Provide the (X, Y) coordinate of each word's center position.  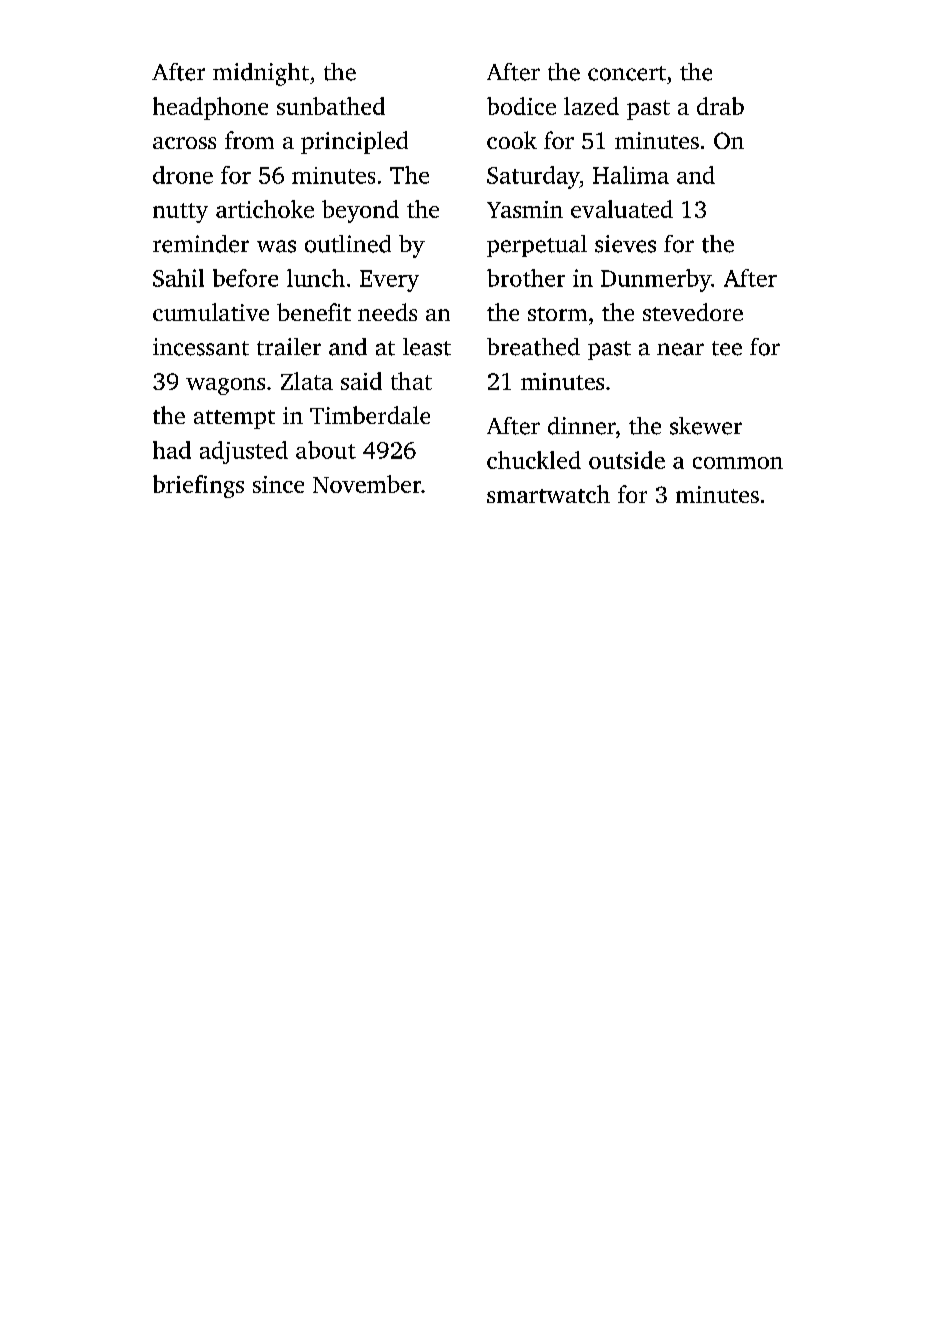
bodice (521, 106)
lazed (591, 106)
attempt (234, 419)
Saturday (533, 177)
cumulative (211, 312)
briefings (198, 486)
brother (526, 278)
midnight (261, 74)
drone (183, 175)
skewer (706, 426)
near (680, 349)
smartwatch (548, 494)
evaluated (622, 209)
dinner (582, 426)
